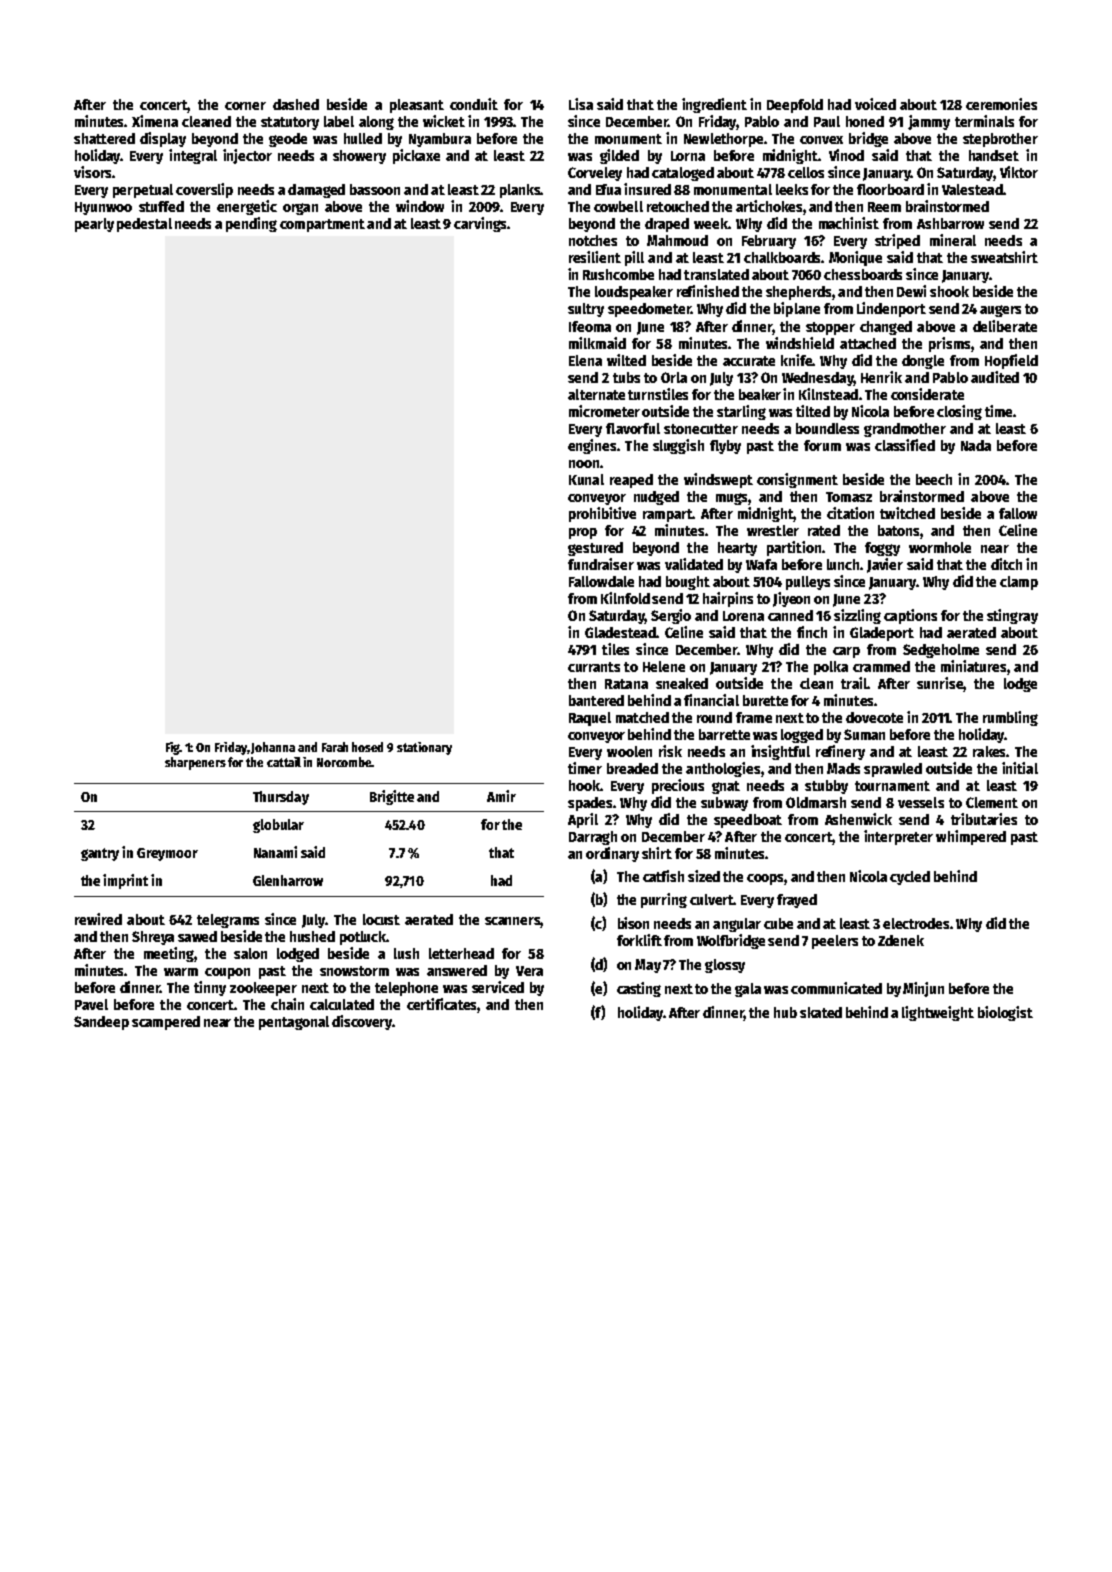 This screenshot has height=1572, width=1112. I want to click on Dewi, so click(911, 291).
